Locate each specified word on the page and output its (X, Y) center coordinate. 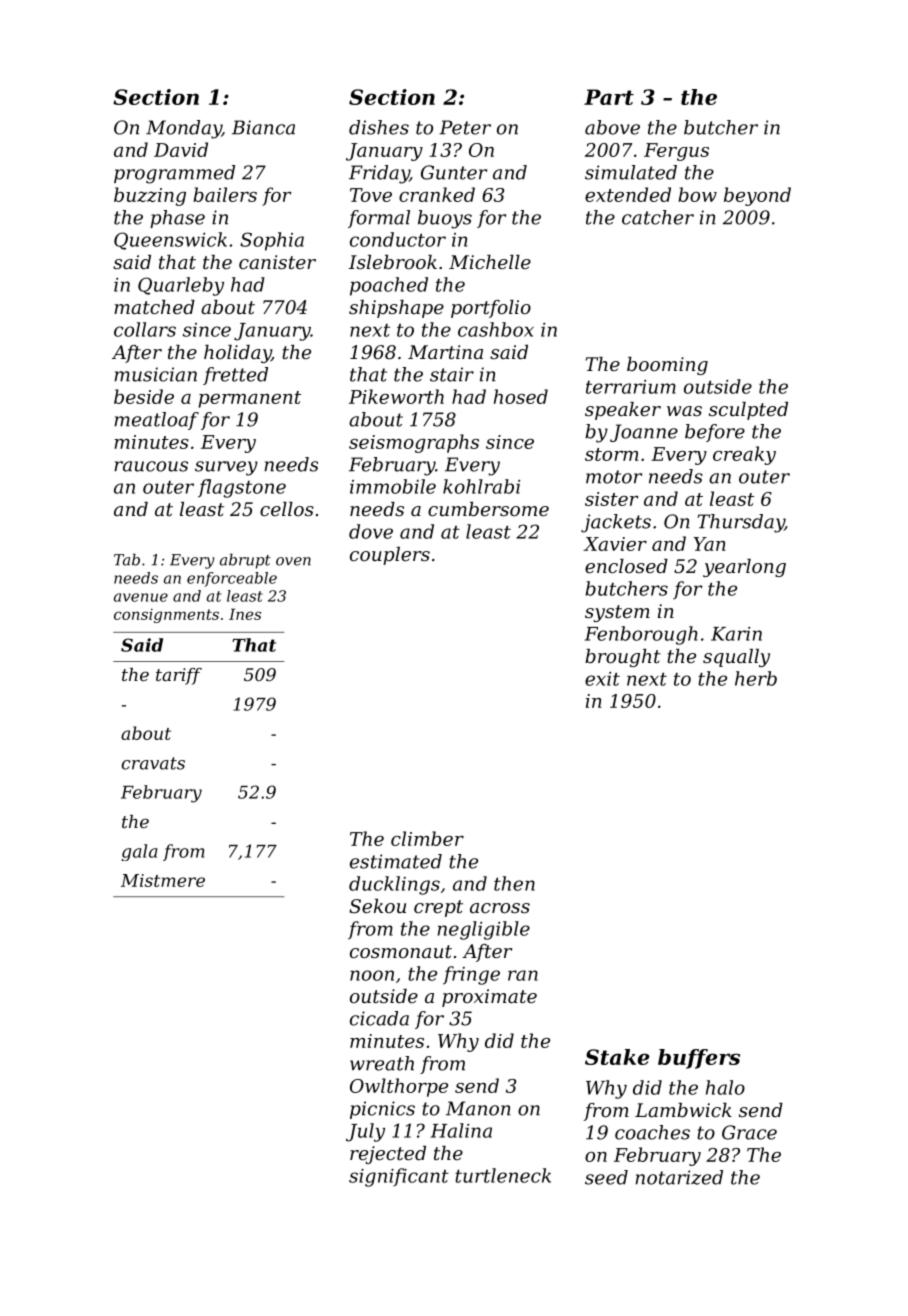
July (365, 1132)
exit (602, 679)
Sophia (272, 241)
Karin (736, 634)
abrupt (245, 561)
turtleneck (503, 1175)
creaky (744, 455)
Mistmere (163, 880)
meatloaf (156, 421)
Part (609, 97)
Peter (465, 127)
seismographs (414, 443)
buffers (699, 1059)
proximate (489, 998)
